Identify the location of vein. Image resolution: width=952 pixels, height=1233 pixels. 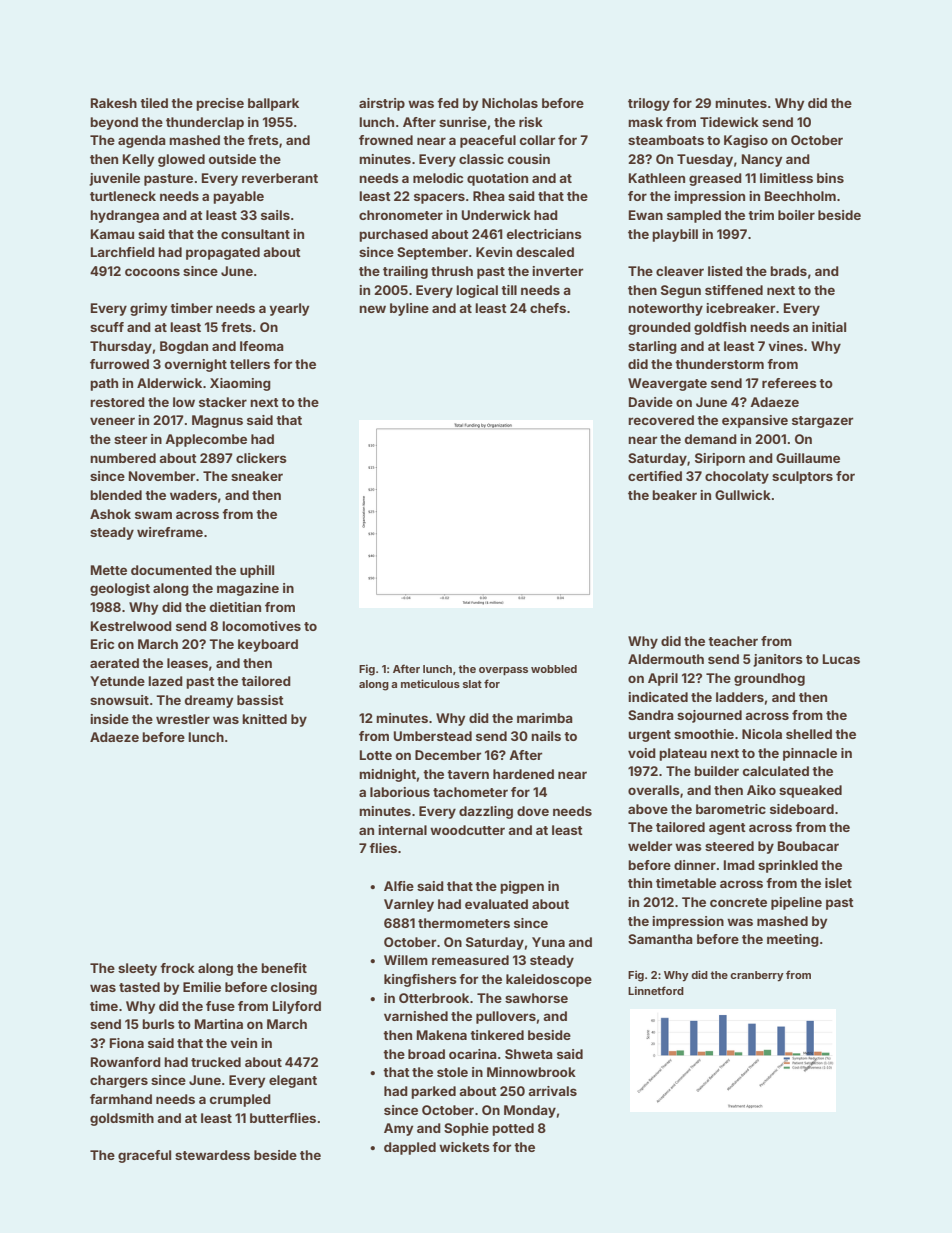
(243, 1043).
